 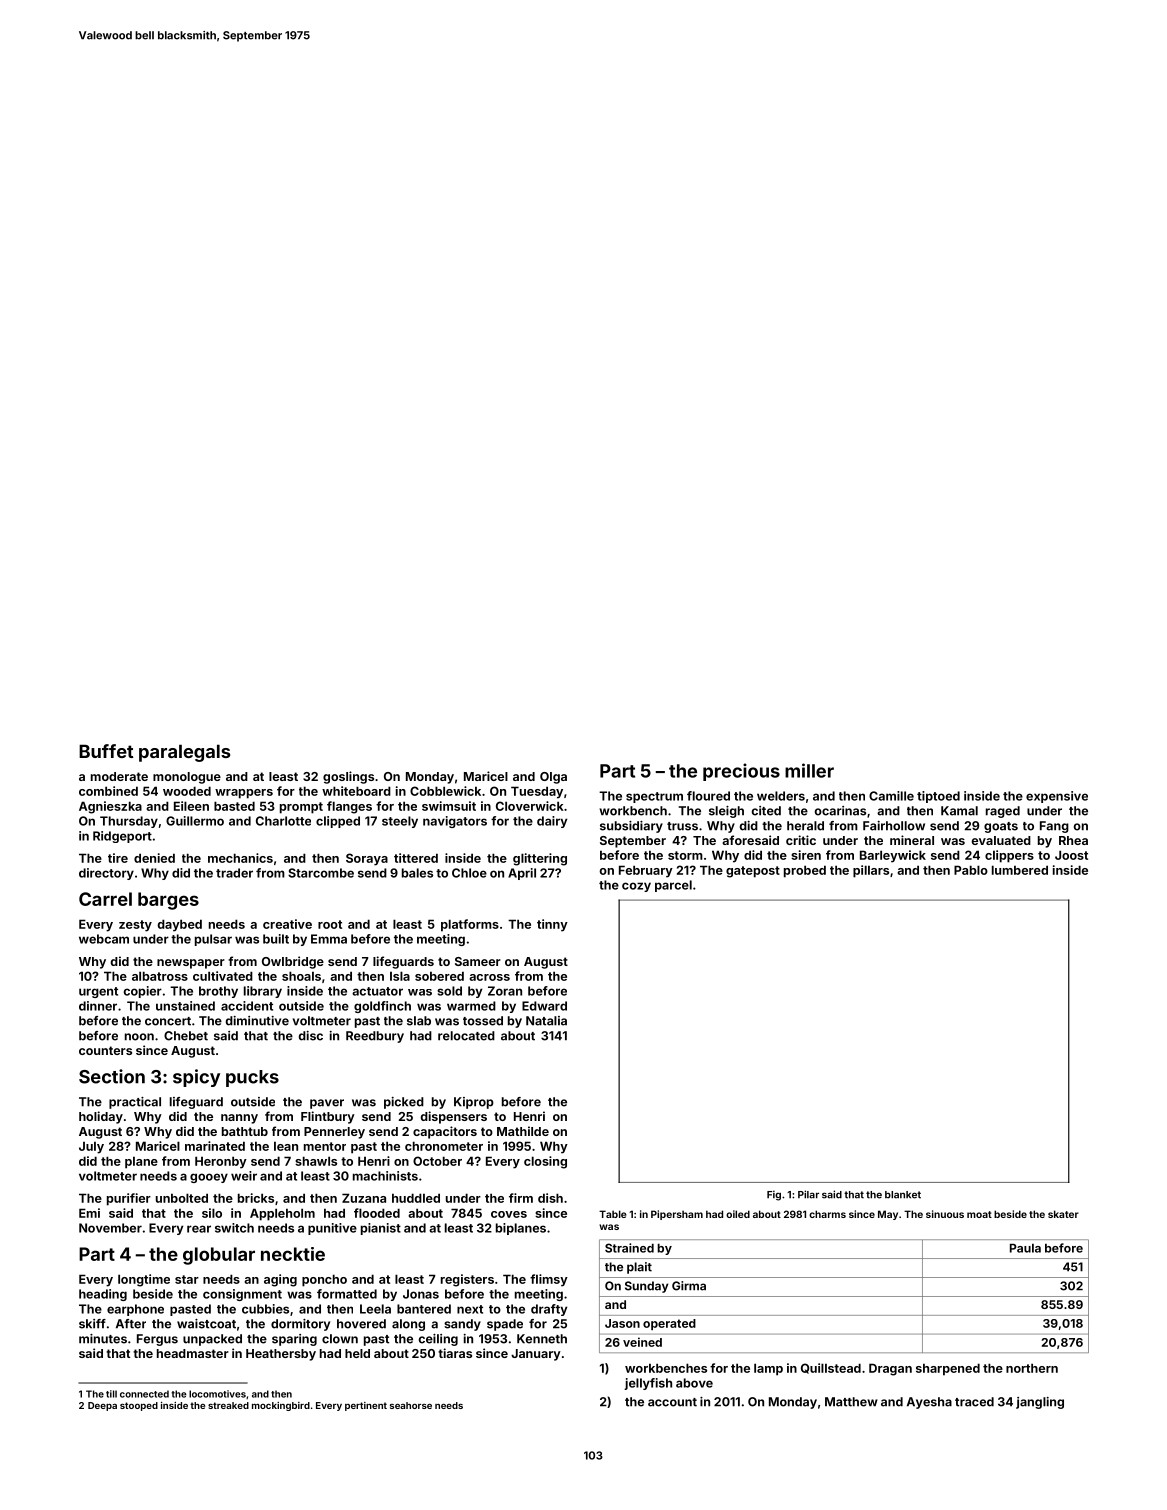 What do you see at coordinates (1057, 797) in the screenshot?
I see `expensive` at bounding box center [1057, 797].
